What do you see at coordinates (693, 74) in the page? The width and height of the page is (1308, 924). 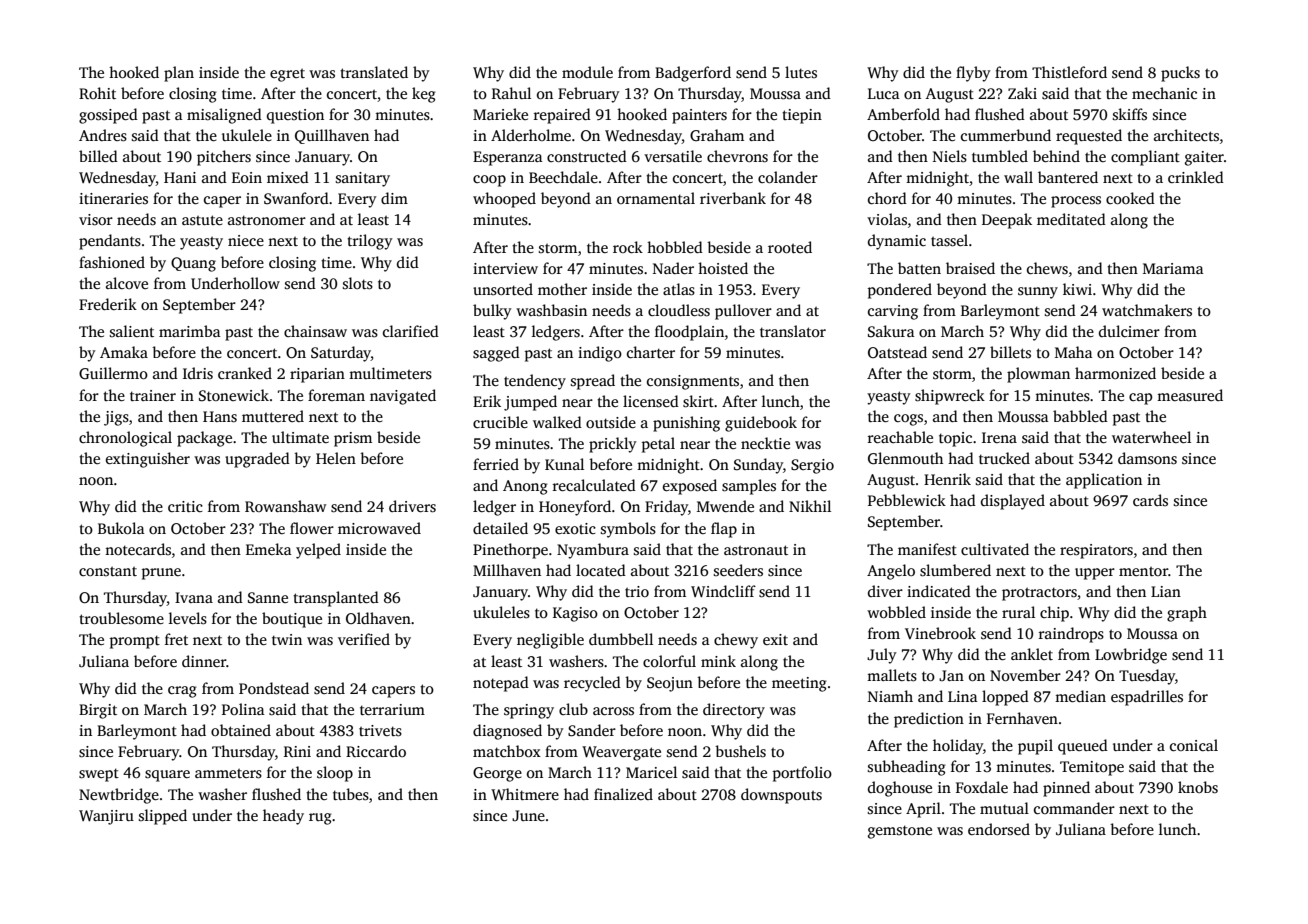 I see `Badgerford` at bounding box center [693, 74].
